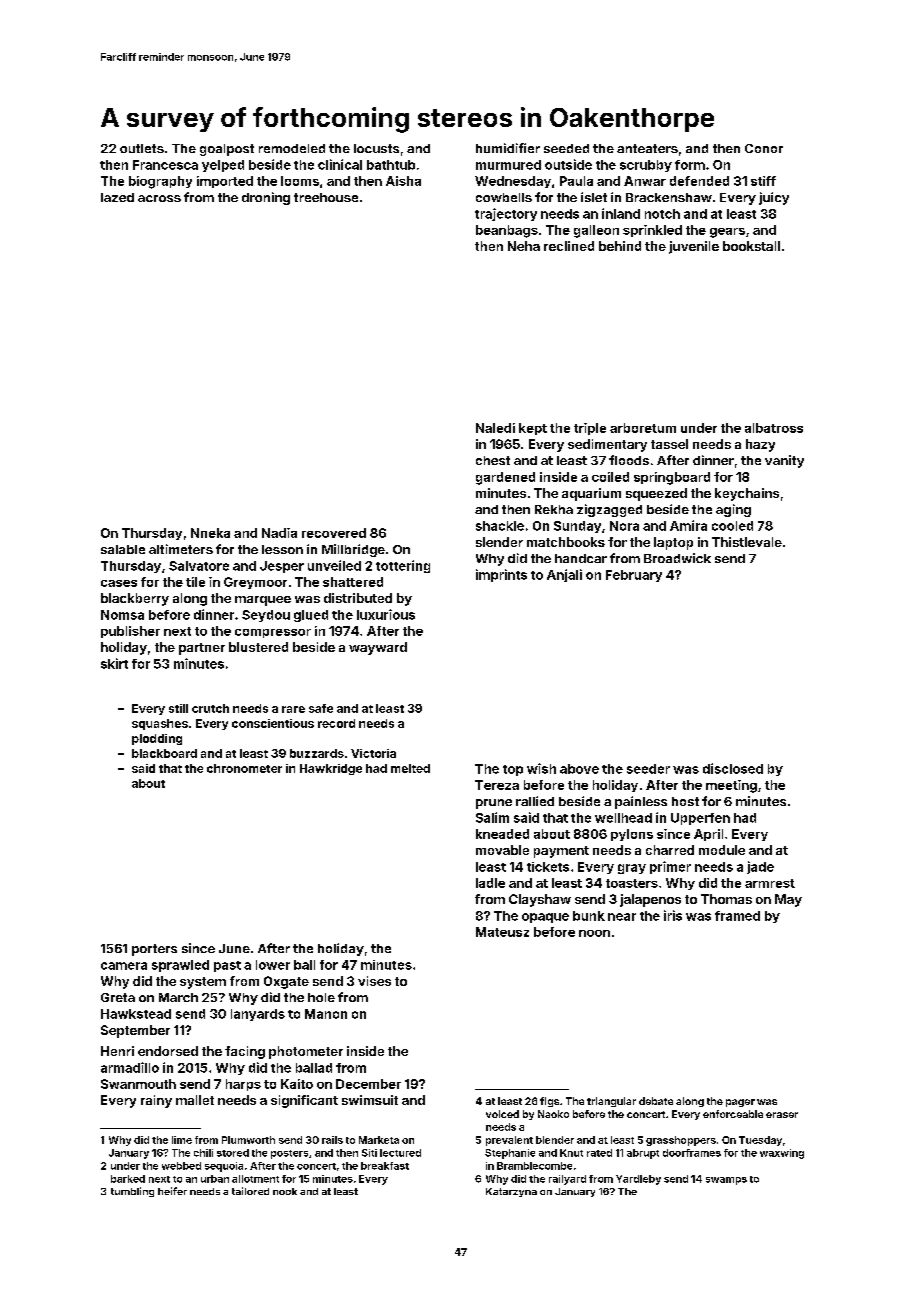  Describe the element at coordinates (662, 214) in the screenshot. I see `notch` at that location.
